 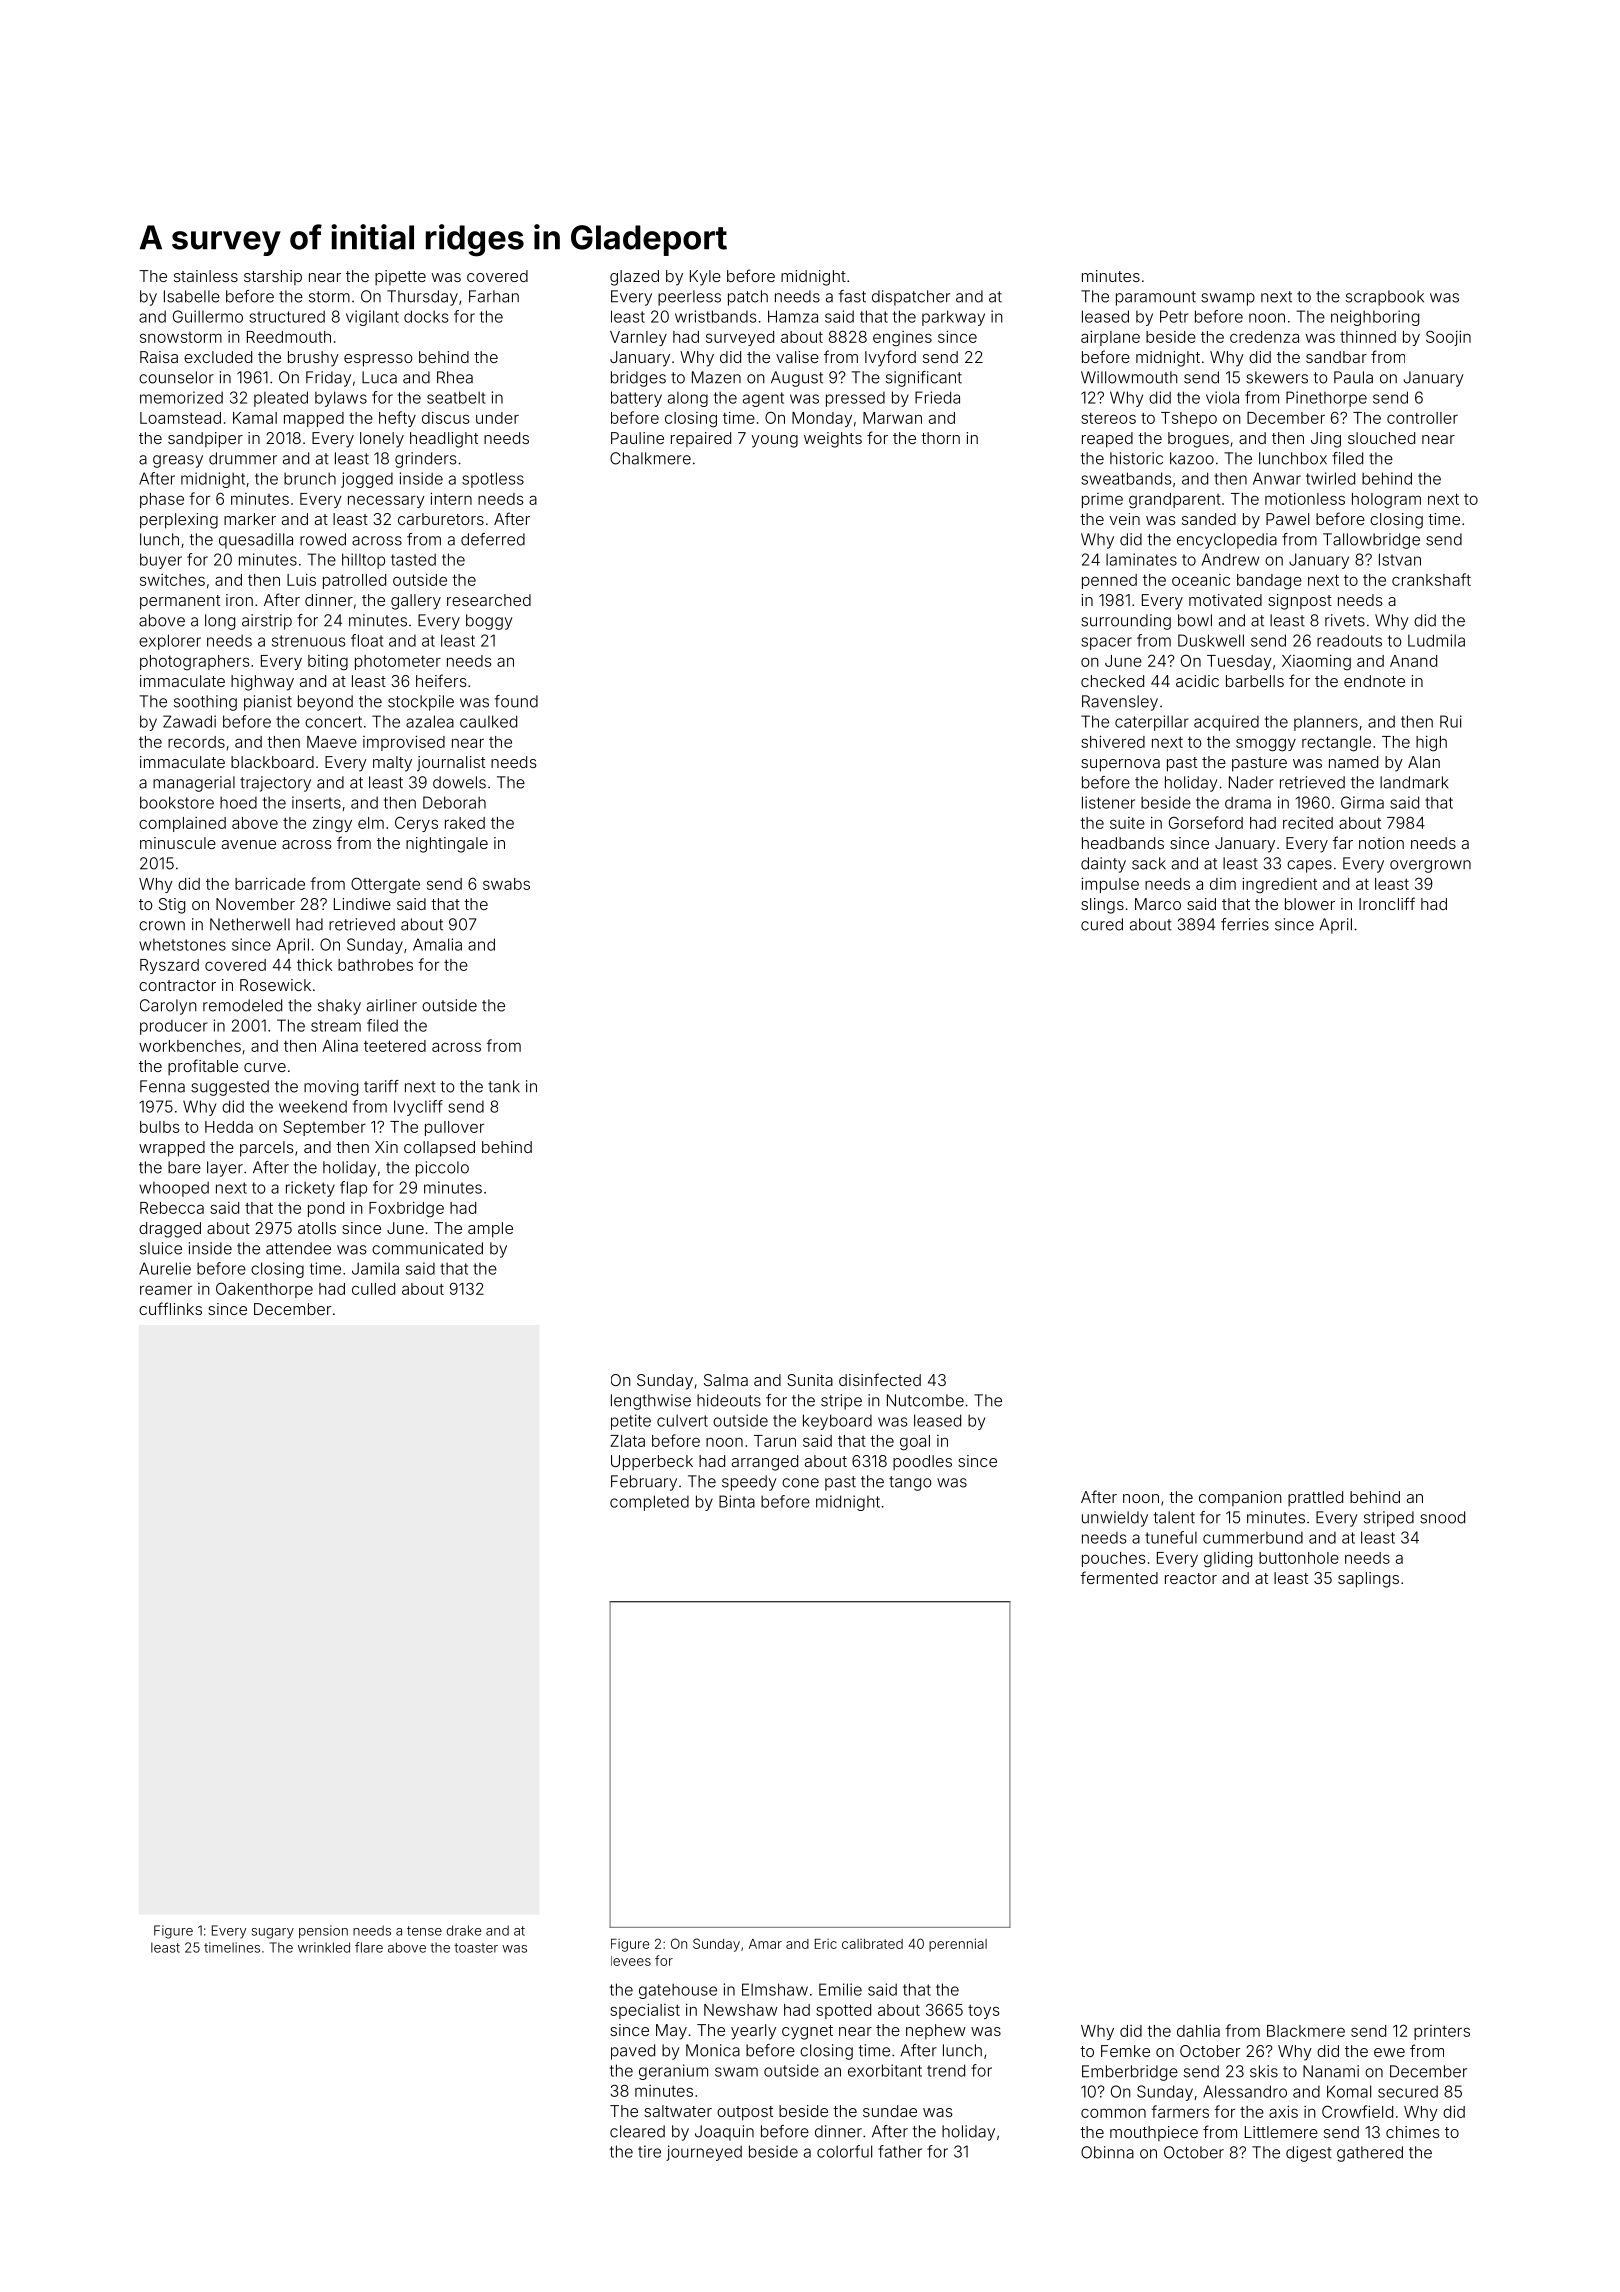 I want to click on completed, so click(x=649, y=1503).
